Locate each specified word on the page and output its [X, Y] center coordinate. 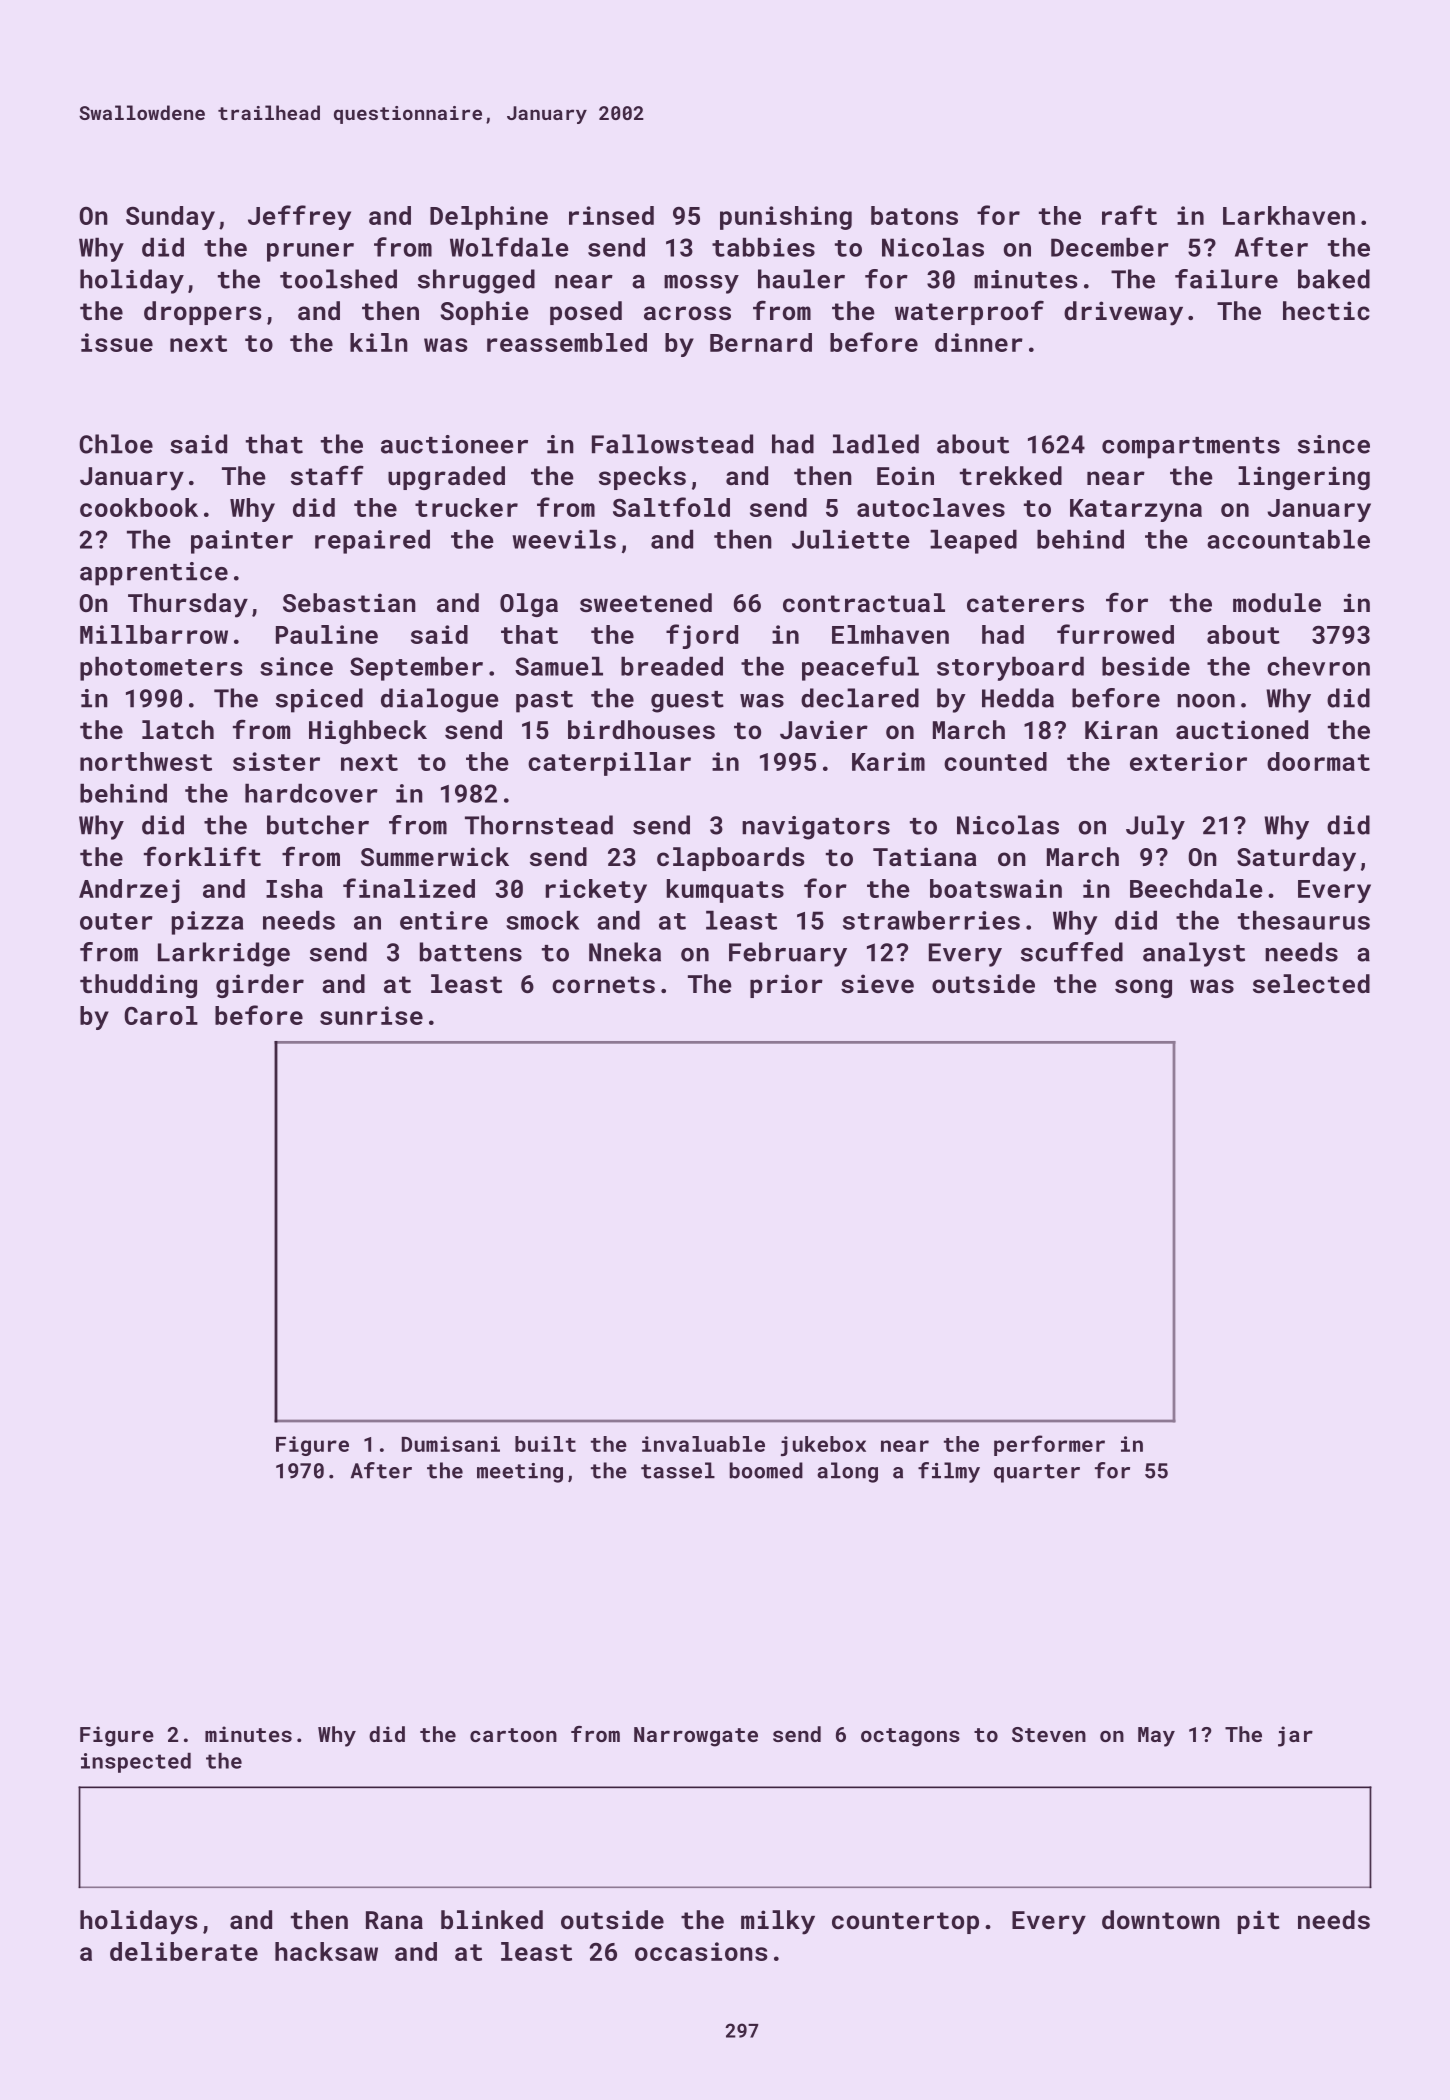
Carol [161, 1015]
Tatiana [925, 856]
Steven [1049, 1734]
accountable [1288, 539]
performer [1049, 1445]
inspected [136, 1762]
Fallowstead [672, 444]
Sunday [170, 218]
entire [444, 920]
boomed [766, 1470]
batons [914, 215]
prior [786, 986]
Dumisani [451, 1444]
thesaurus [1304, 920]
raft [1129, 215]
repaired [372, 541]
